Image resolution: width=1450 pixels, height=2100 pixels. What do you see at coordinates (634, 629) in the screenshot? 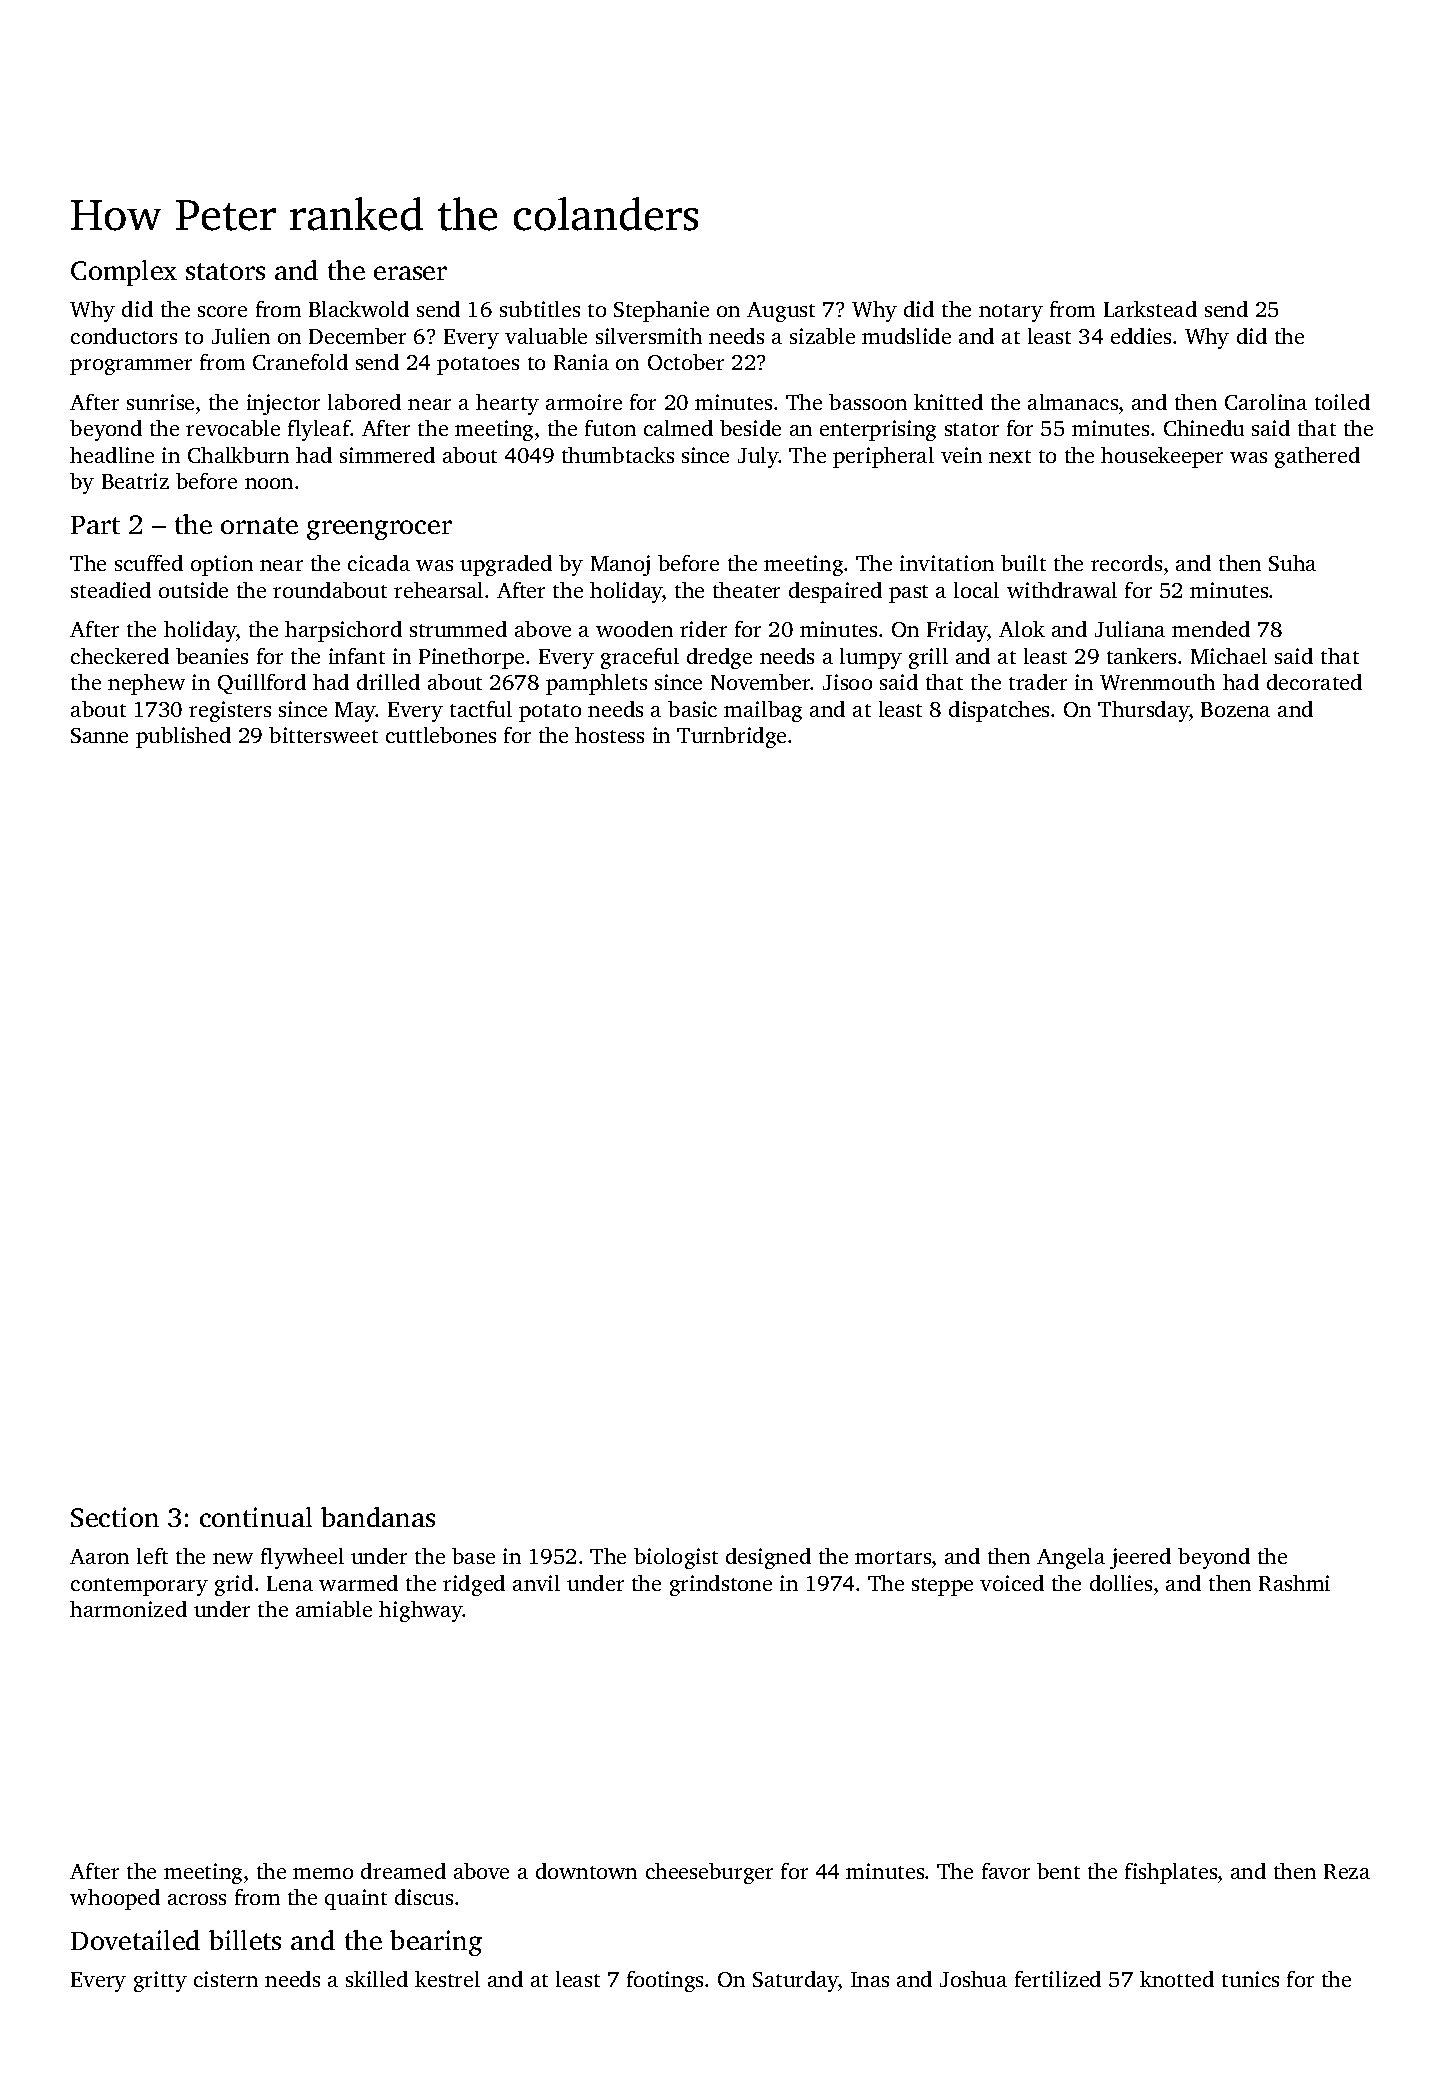
I see `wooden` at bounding box center [634, 629].
